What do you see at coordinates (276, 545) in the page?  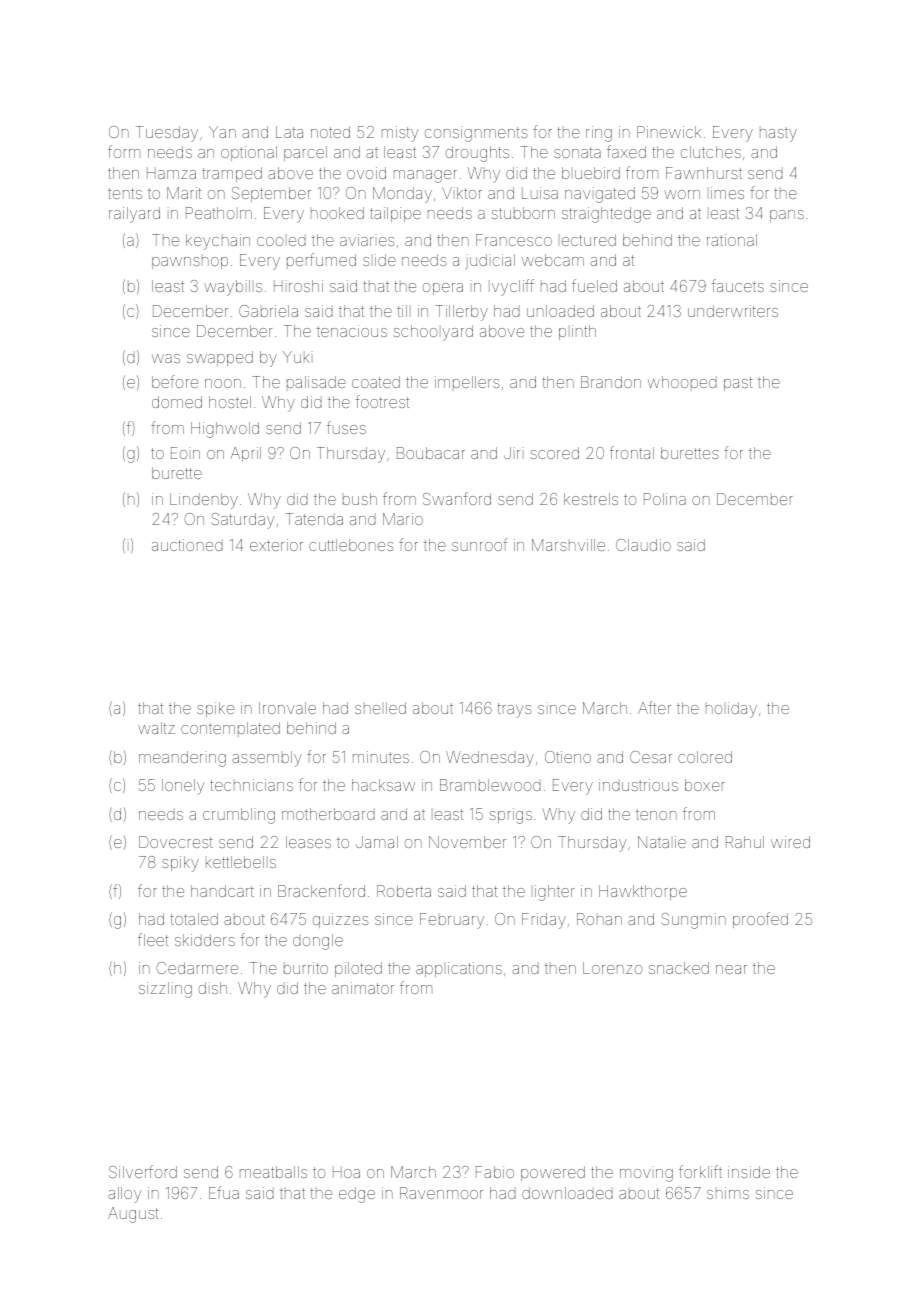 I see `exterior` at bounding box center [276, 545].
